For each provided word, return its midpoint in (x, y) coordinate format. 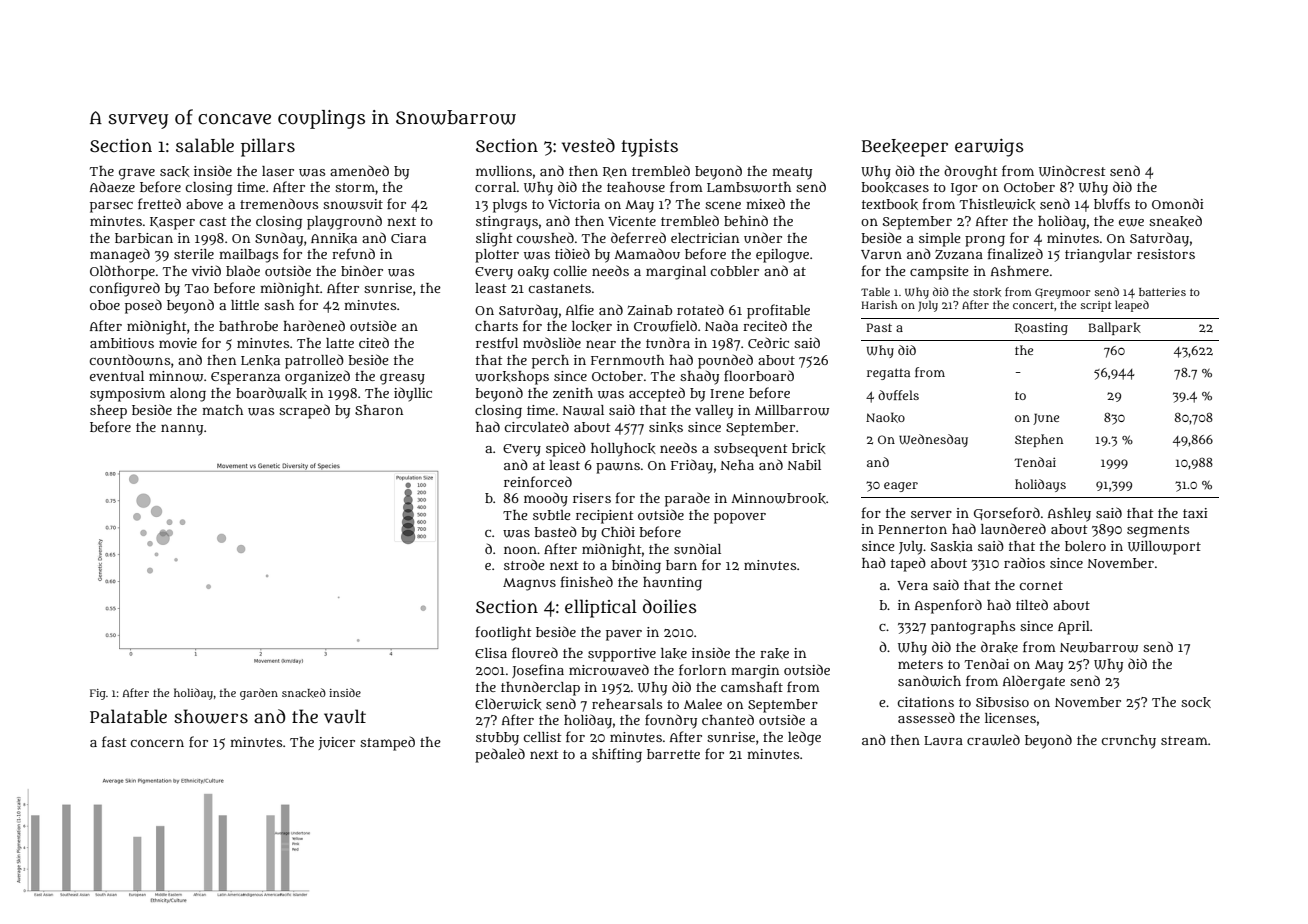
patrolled (314, 361)
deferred (638, 237)
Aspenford (948, 606)
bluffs (1112, 203)
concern (157, 743)
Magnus (529, 584)
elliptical (601, 608)
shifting (617, 755)
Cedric (768, 342)
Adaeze (112, 186)
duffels (898, 395)
